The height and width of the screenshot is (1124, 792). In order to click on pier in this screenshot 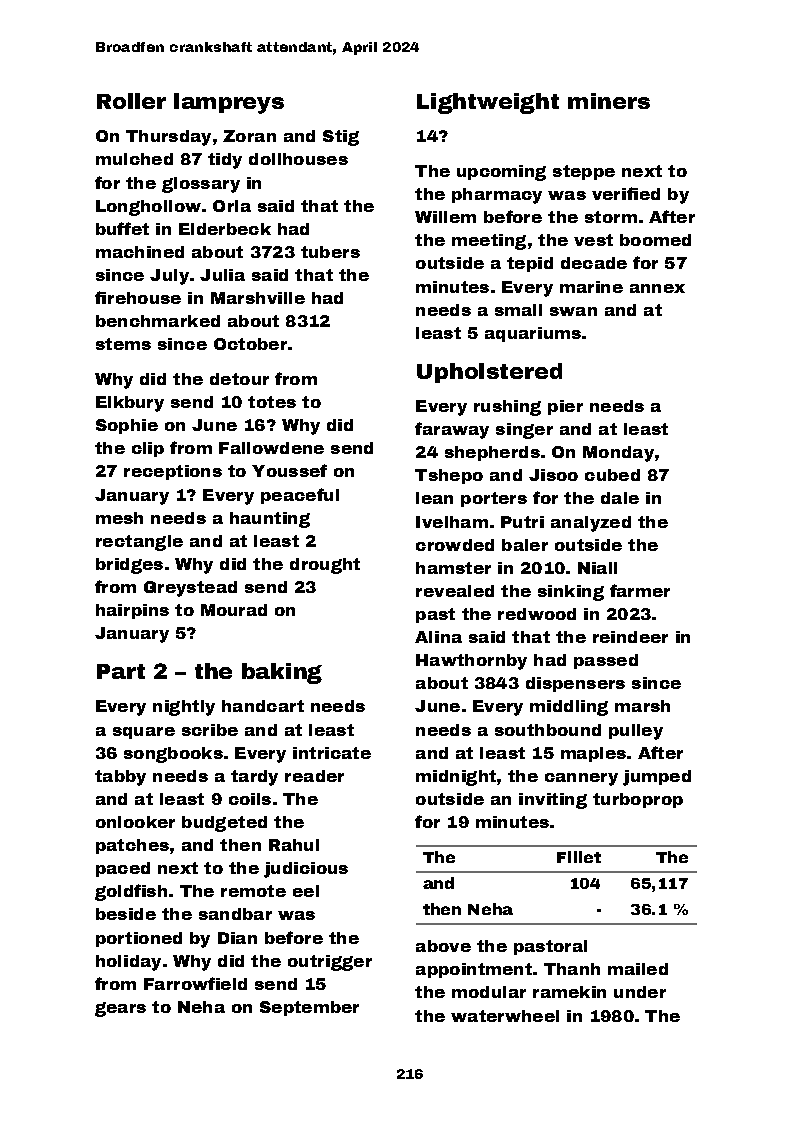, I will do `click(565, 407)`.
